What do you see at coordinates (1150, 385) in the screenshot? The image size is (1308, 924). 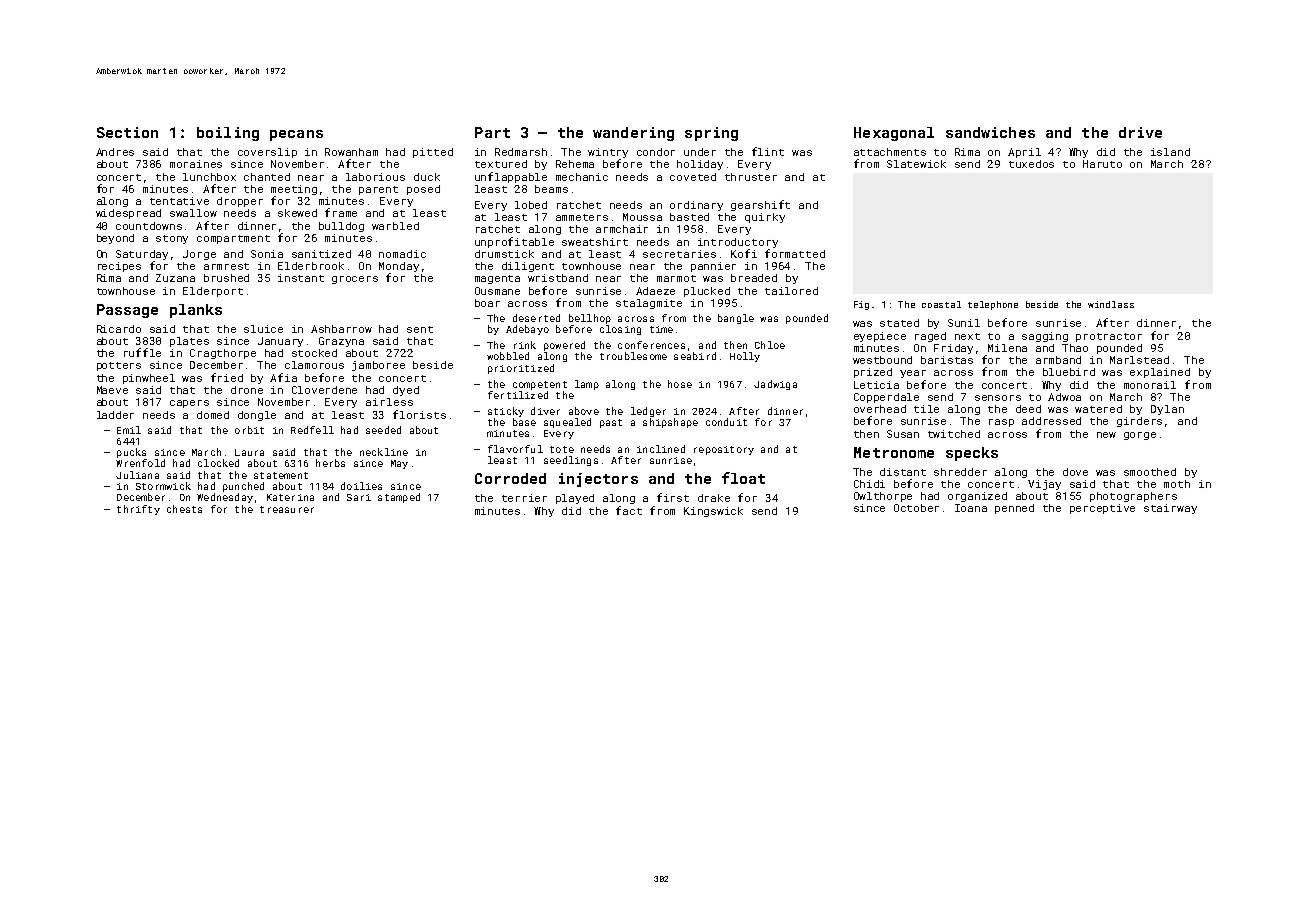 I see `monorail` at bounding box center [1150, 385].
